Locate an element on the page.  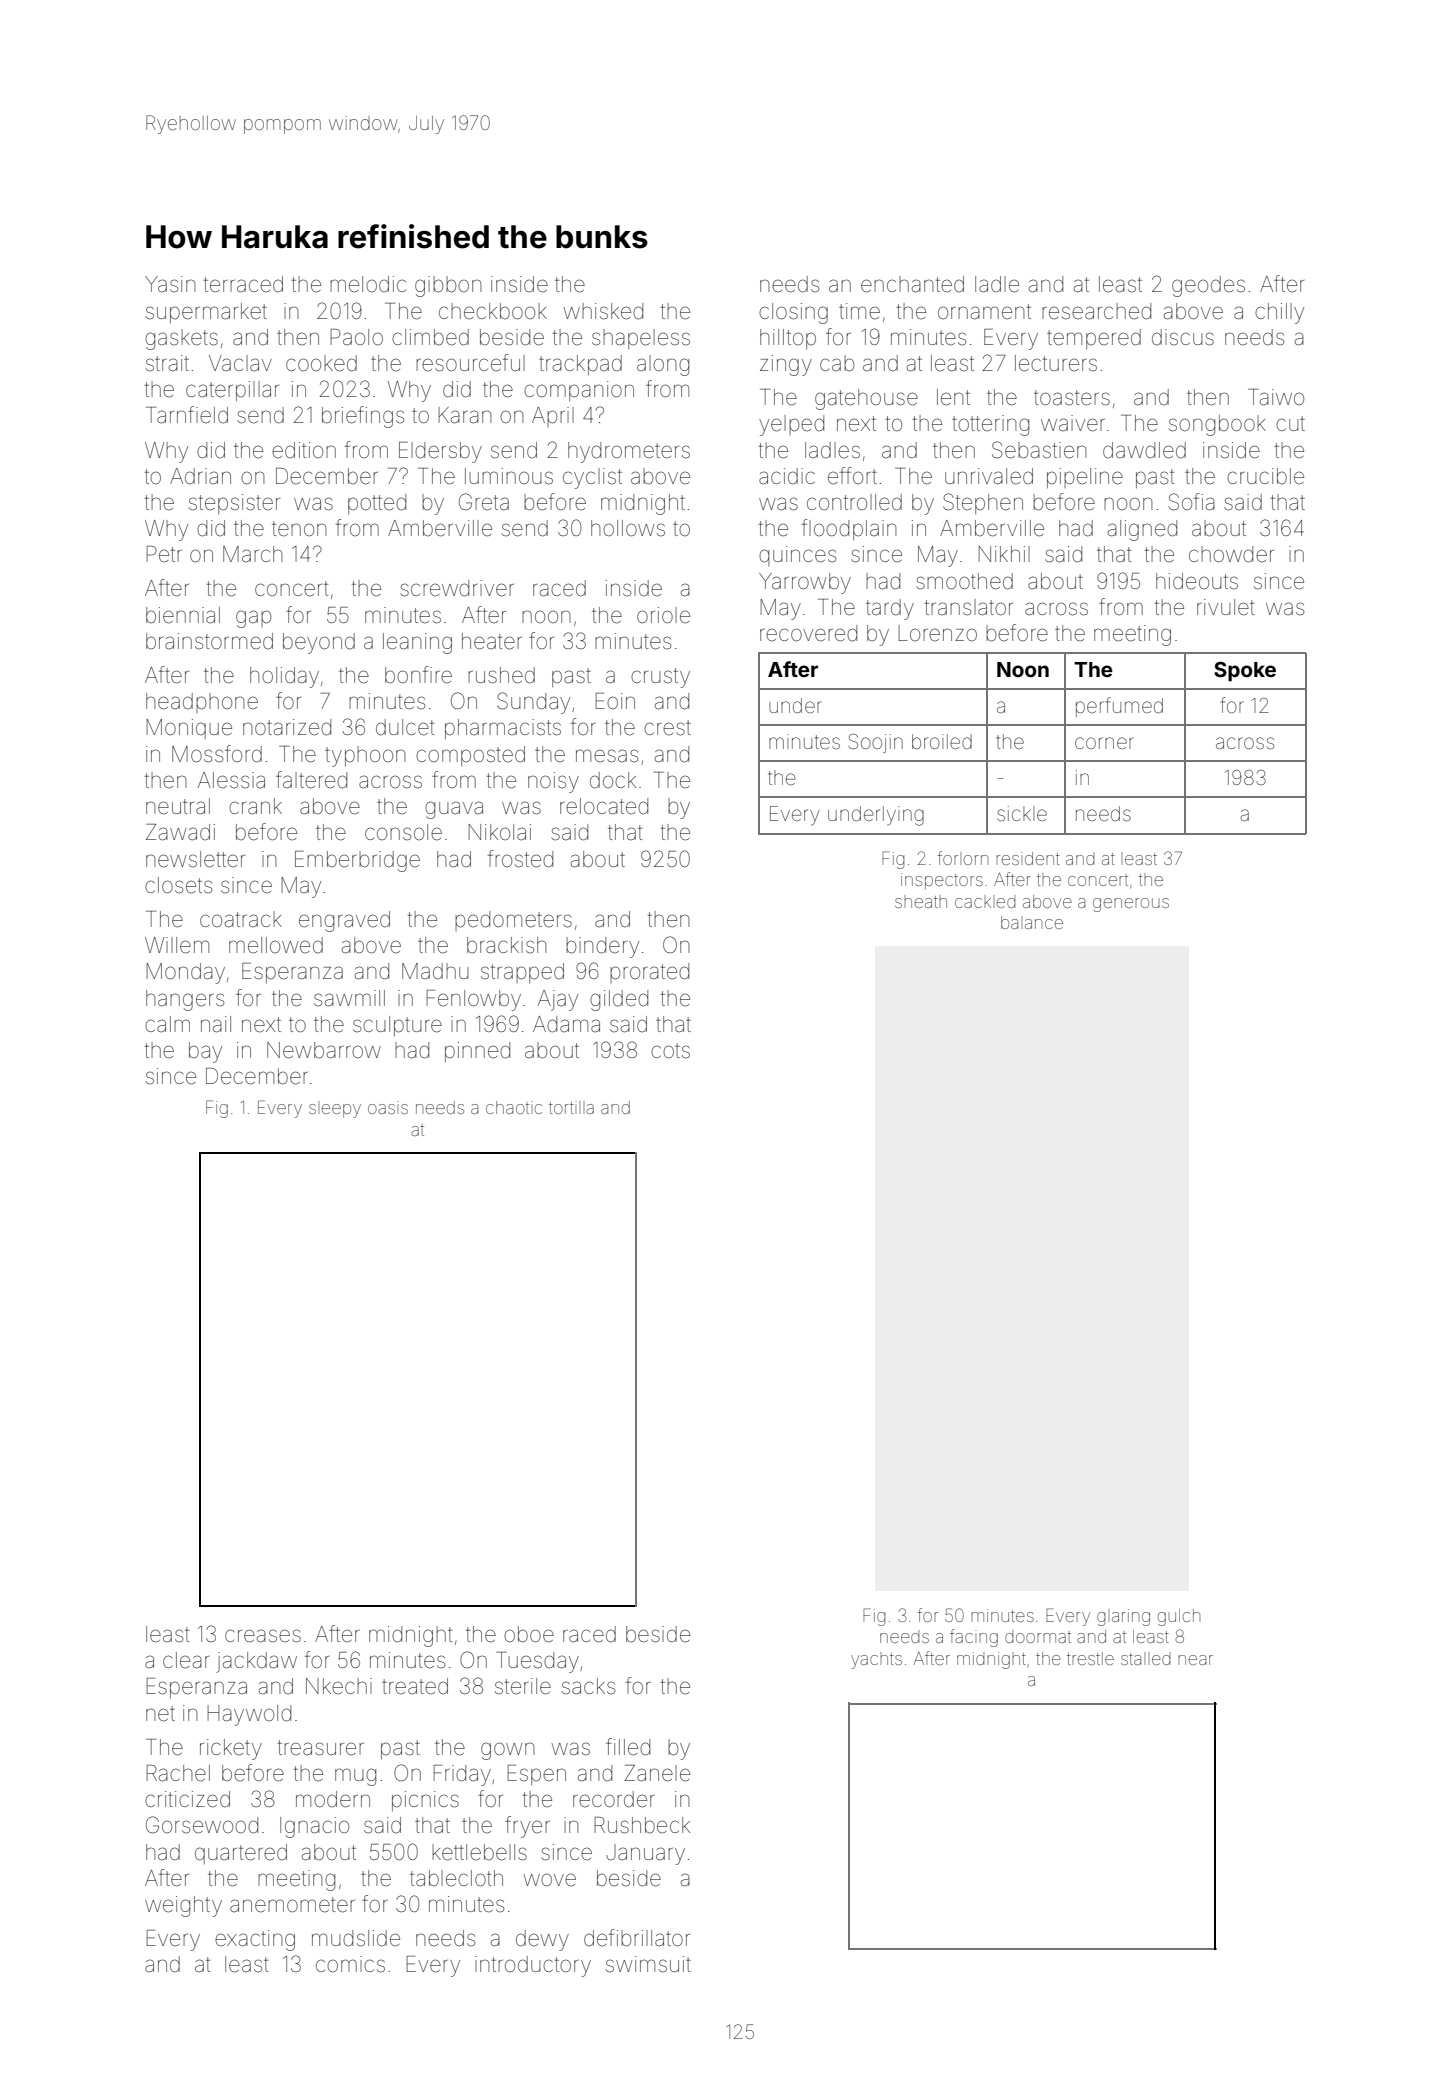
gulch is located at coordinates (1179, 1617).
